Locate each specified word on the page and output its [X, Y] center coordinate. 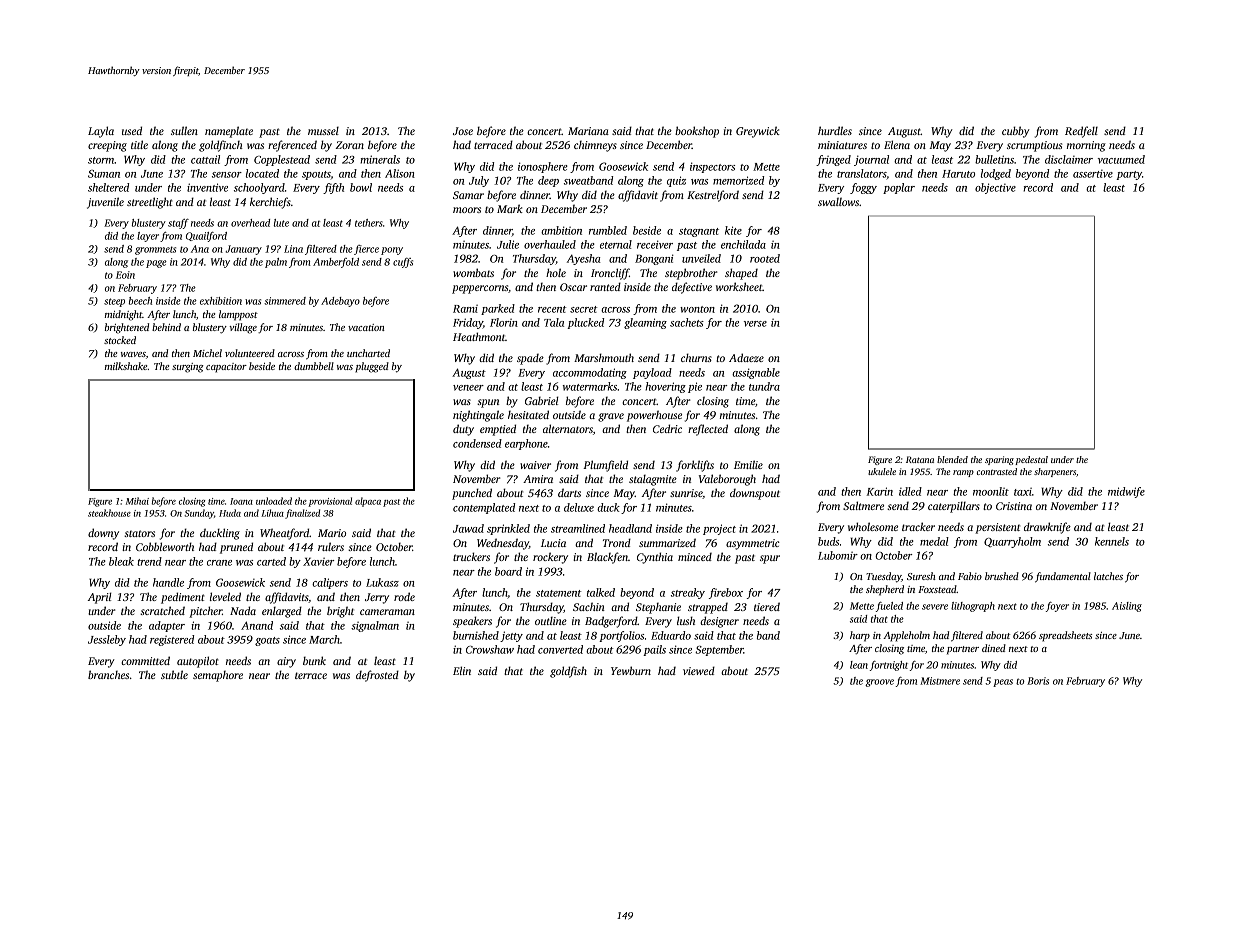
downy [103, 534]
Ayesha [584, 259]
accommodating [590, 373]
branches [108, 674]
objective [995, 188]
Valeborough [727, 480]
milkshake [126, 366]
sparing [999, 460]
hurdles [835, 130]
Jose [463, 131]
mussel [323, 130]
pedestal [1031, 460]
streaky [688, 593]
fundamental [1063, 577]
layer [148, 237]
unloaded [274, 501]
